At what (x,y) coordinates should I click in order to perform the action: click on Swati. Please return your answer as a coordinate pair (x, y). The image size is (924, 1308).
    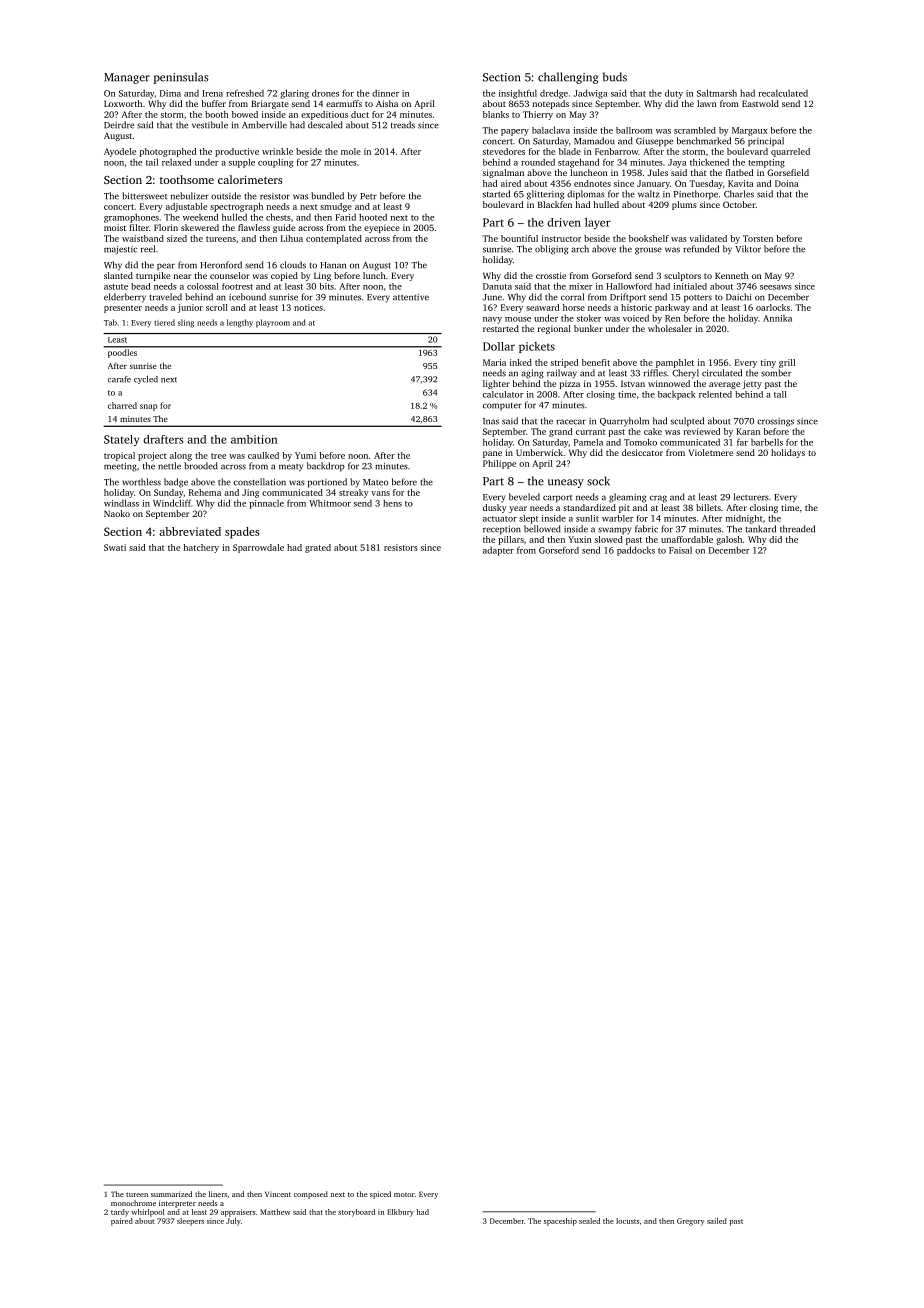
    Looking at the image, I should click on (115, 547).
